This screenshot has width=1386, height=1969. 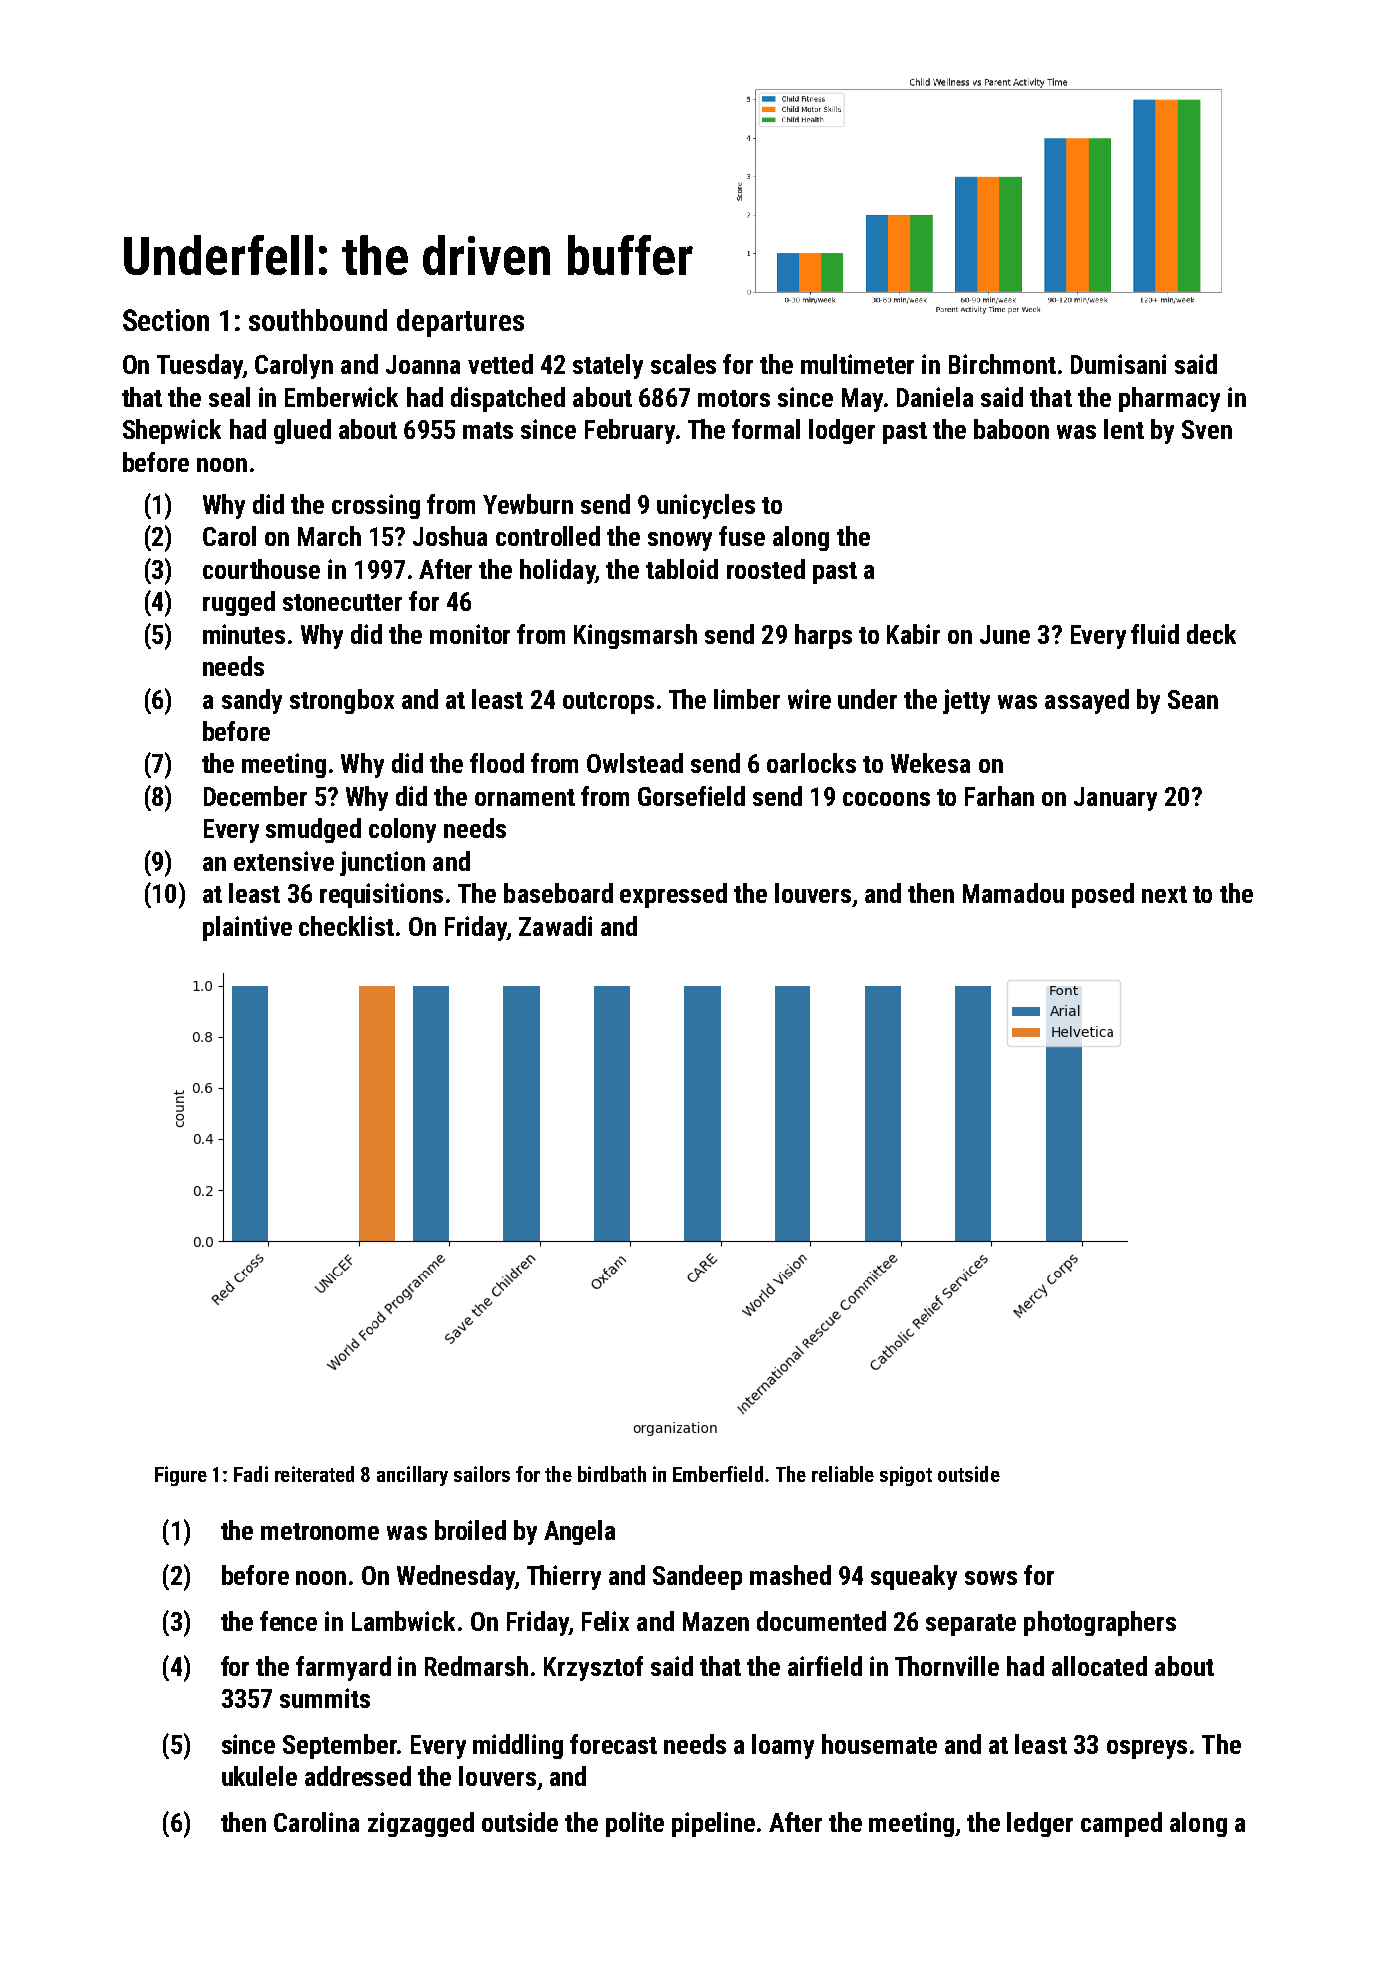 I want to click on ledger, so click(x=1040, y=1824).
